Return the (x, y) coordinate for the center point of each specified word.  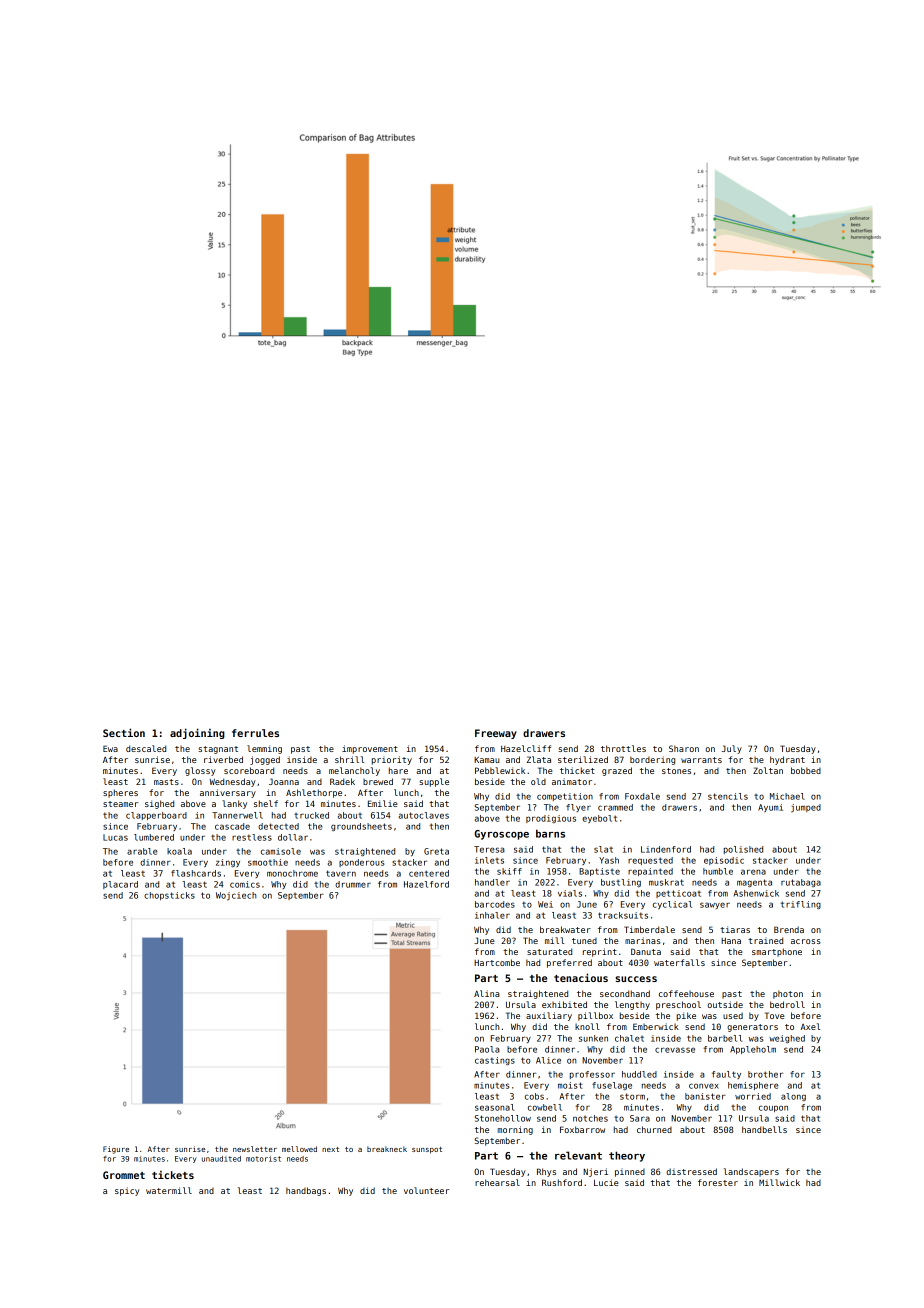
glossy (200, 771)
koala (179, 851)
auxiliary (549, 1016)
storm (632, 1096)
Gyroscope (501, 835)
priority (392, 760)
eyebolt (599, 819)
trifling (801, 905)
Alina (487, 993)
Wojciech (236, 896)
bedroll (787, 1004)
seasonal (494, 1107)
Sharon (684, 748)
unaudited (221, 1159)
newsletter (255, 1149)
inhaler (492, 915)
